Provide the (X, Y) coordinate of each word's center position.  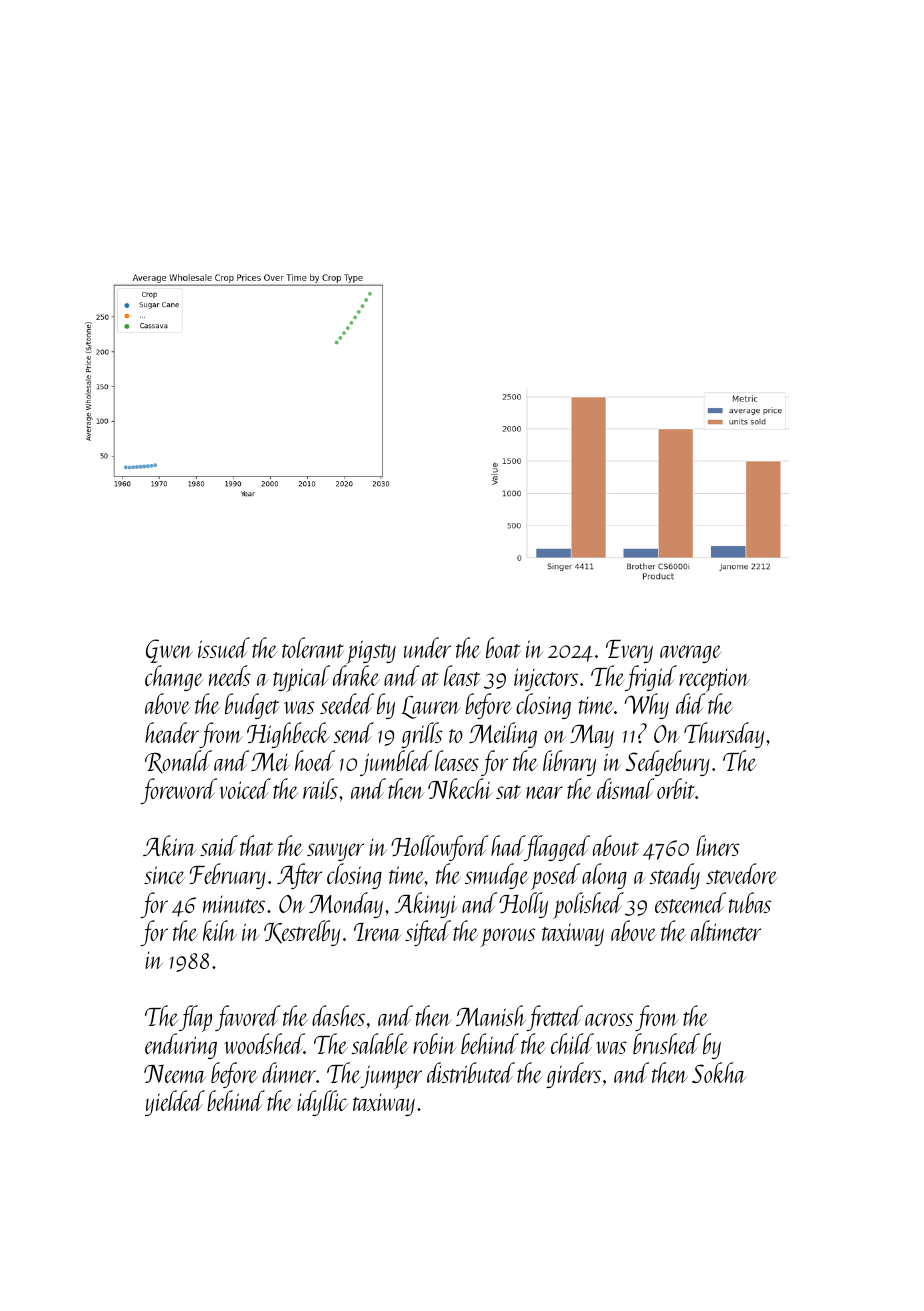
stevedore (742, 873)
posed (555, 876)
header (172, 732)
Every (629, 651)
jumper (391, 1077)
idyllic (322, 1103)
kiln (220, 930)
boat (503, 647)
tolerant (313, 647)
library (569, 763)
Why (646, 706)
